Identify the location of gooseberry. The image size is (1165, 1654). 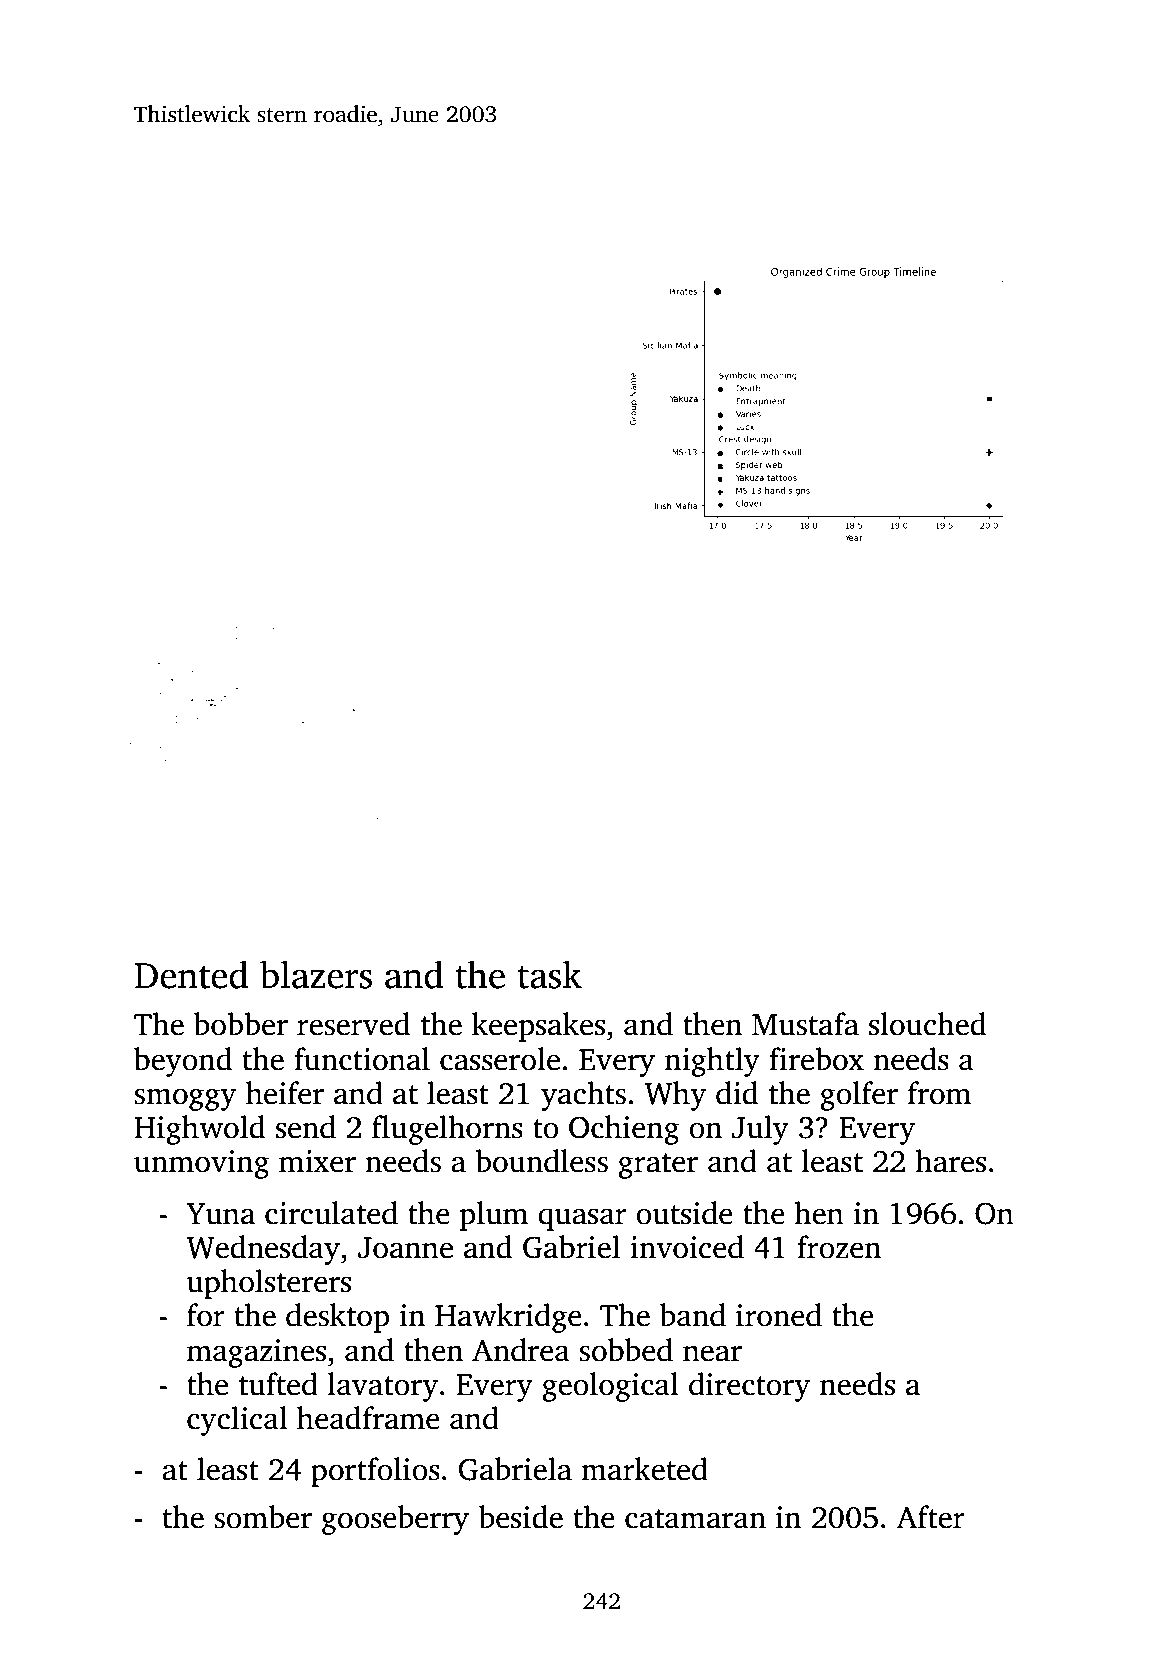
(395, 1520).
